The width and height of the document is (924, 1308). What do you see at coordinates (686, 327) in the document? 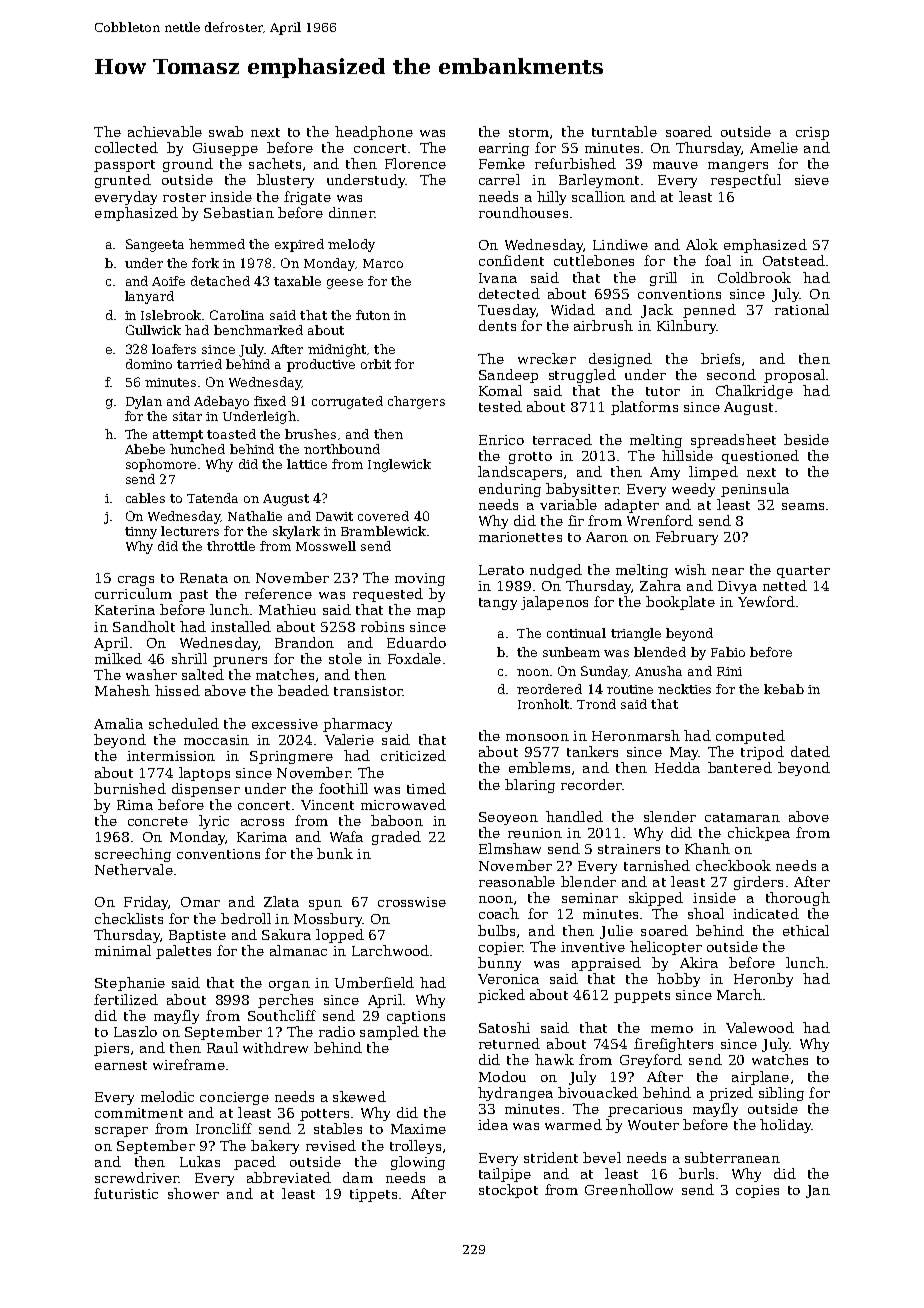
I see `Kilnbury` at bounding box center [686, 327].
